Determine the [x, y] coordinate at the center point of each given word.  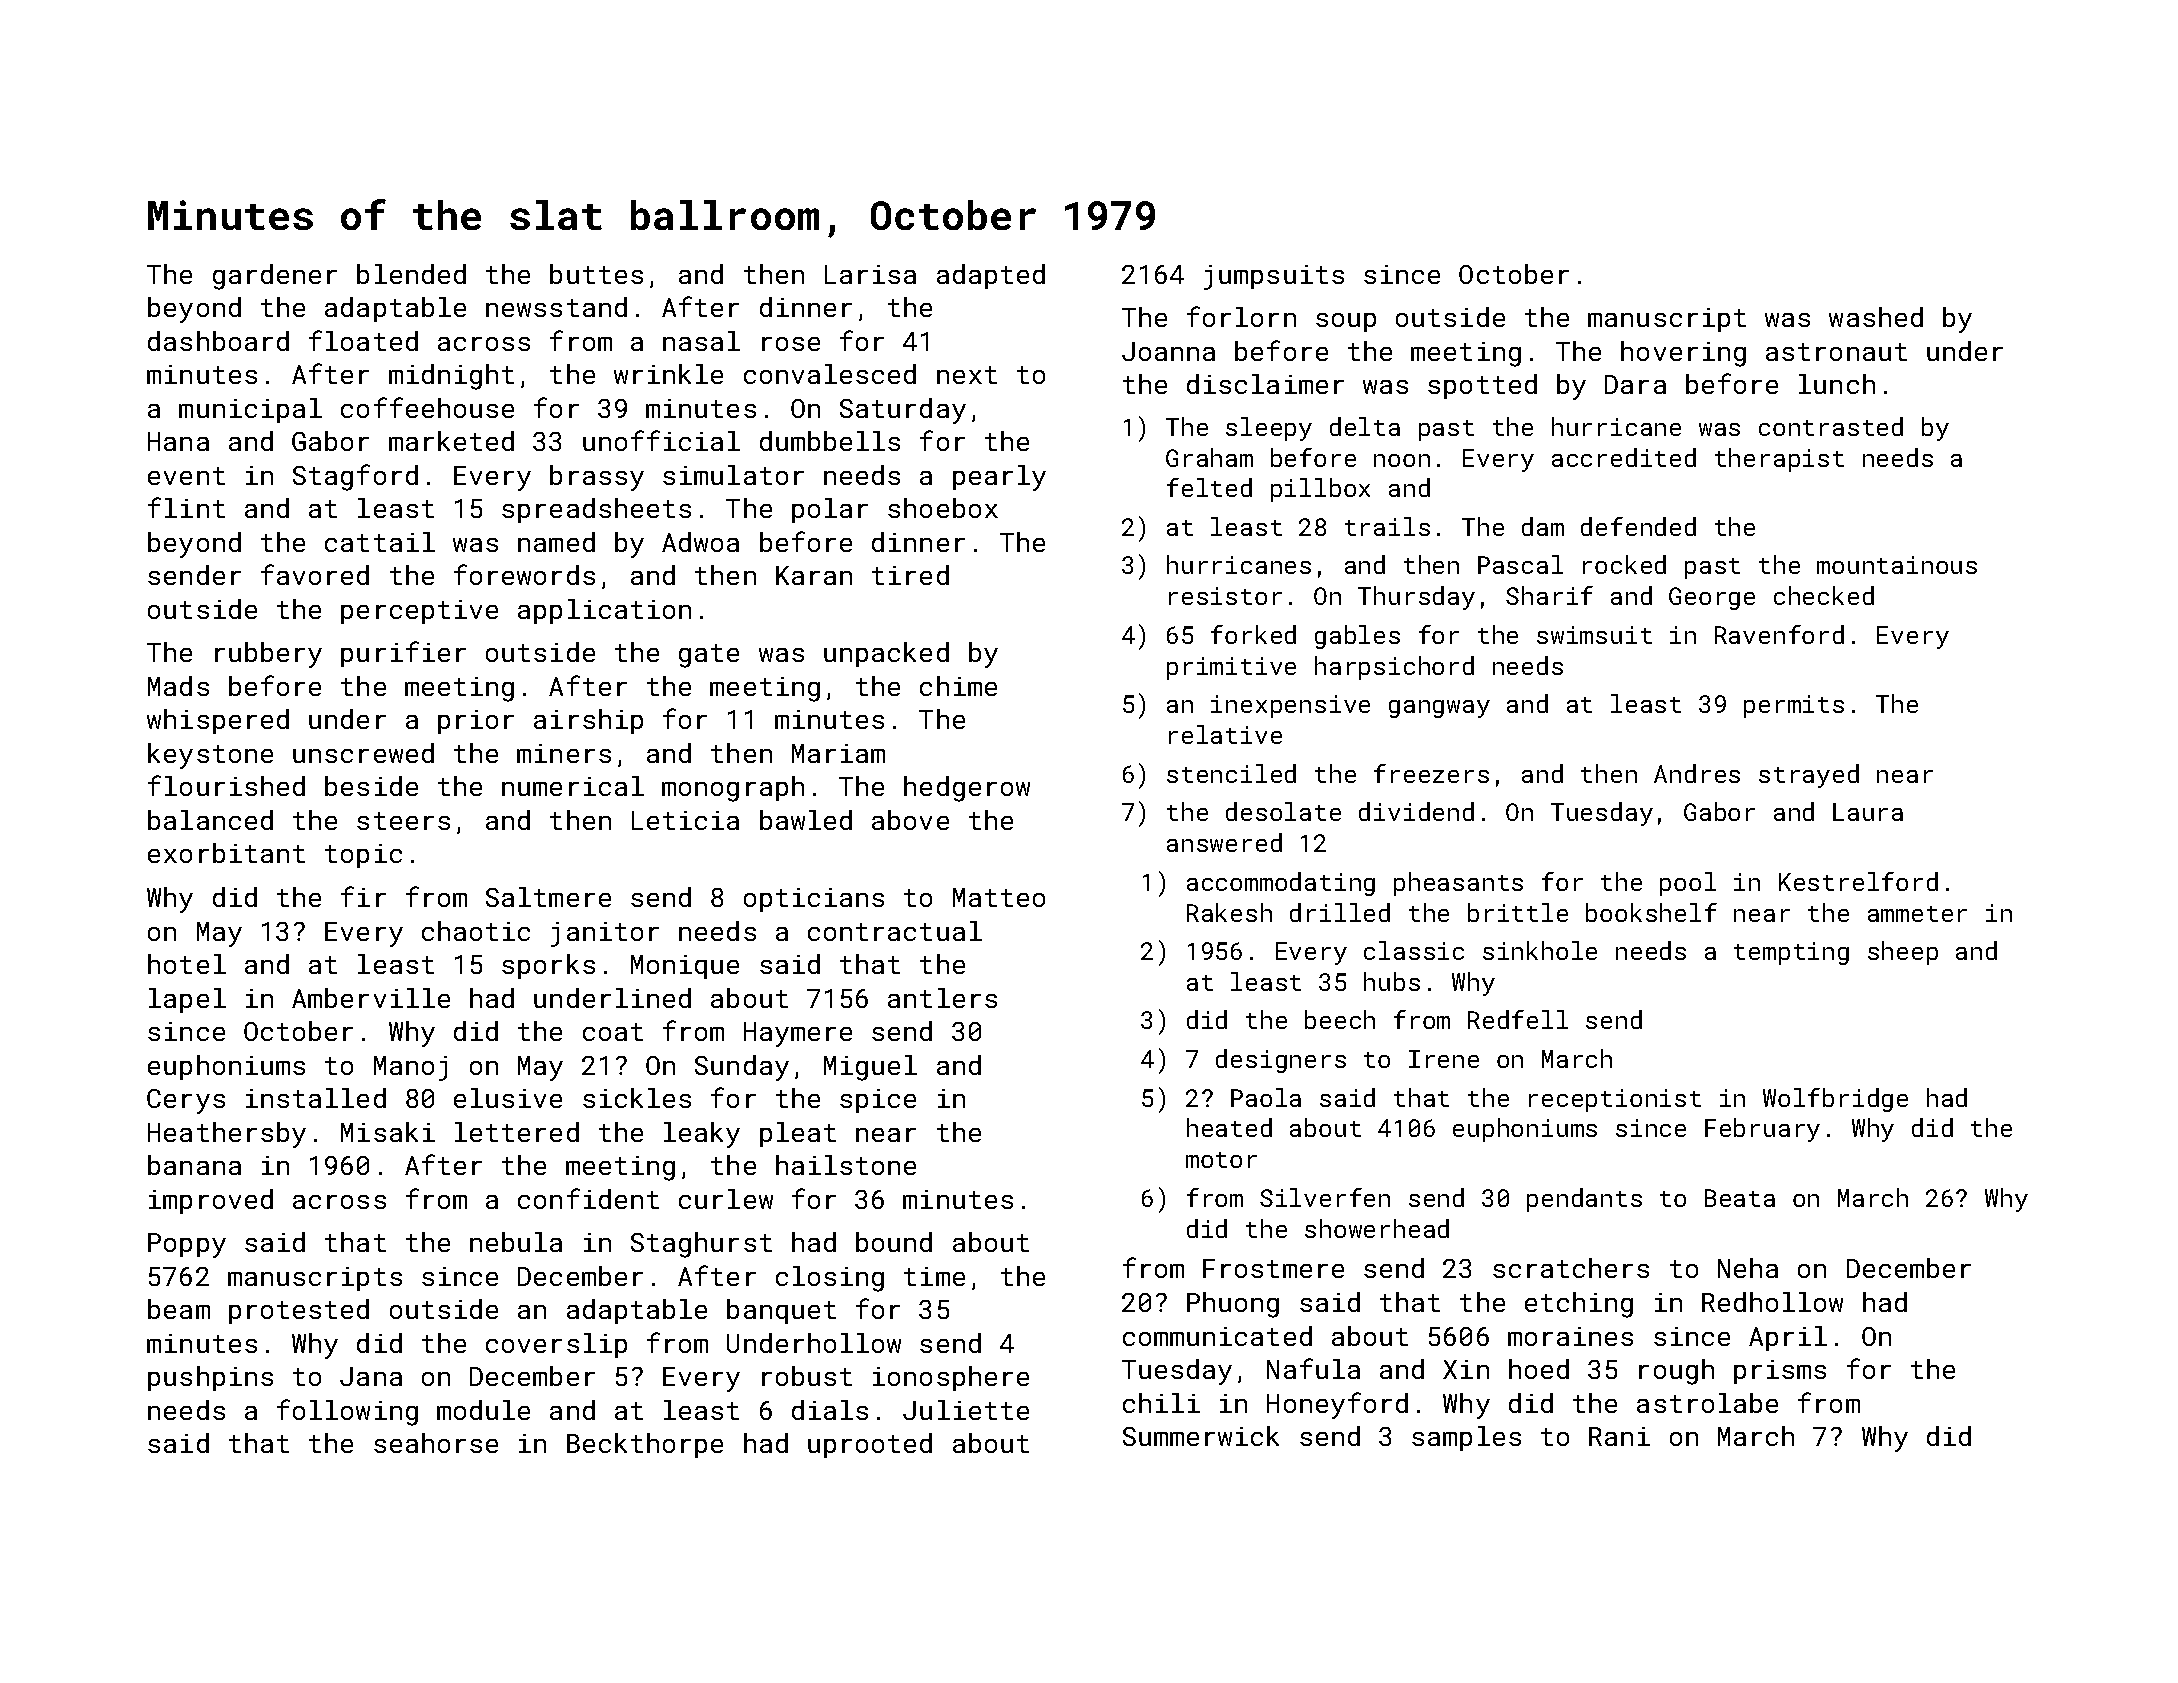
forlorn [1241, 316]
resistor [1225, 596]
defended [1638, 526]
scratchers [1571, 1268]
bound [894, 1242]
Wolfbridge [1835, 1100]
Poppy [187, 1245]
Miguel [870, 1068]
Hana [178, 441]
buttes [596, 274]
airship [588, 721]
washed [1876, 317]
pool [1688, 884]
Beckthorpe [645, 1445]
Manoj [410, 1068]
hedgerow [967, 789]
